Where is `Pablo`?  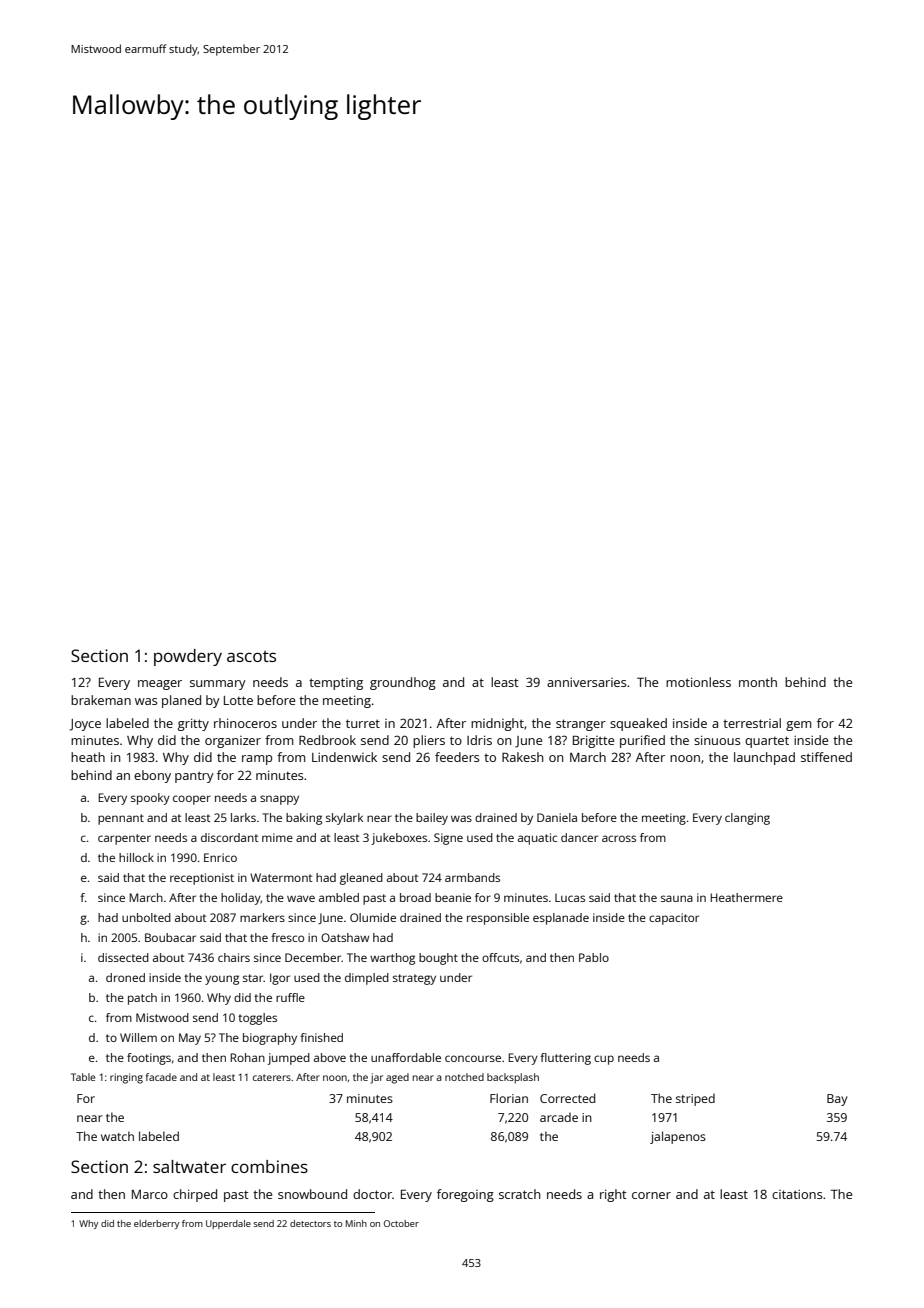 Pablo is located at coordinates (594, 957).
